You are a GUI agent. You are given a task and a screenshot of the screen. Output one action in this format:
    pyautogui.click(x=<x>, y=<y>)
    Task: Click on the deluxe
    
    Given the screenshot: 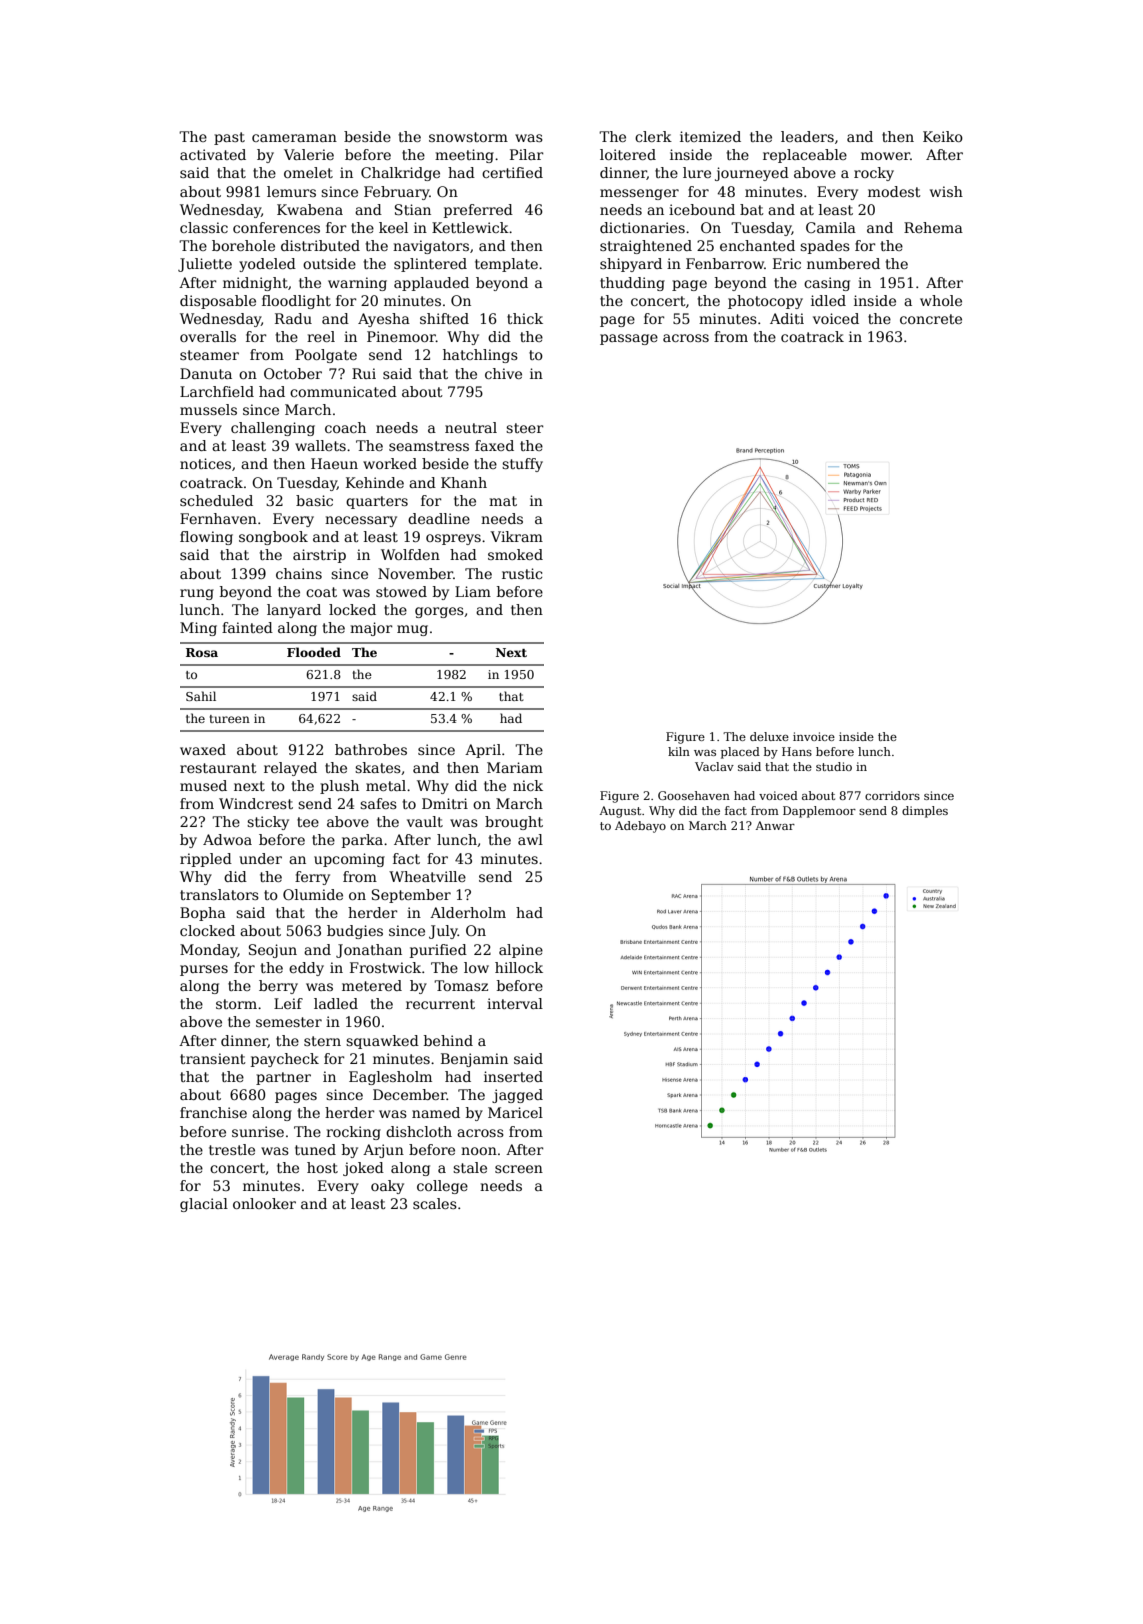 What is the action you would take?
    pyautogui.click(x=769, y=736)
